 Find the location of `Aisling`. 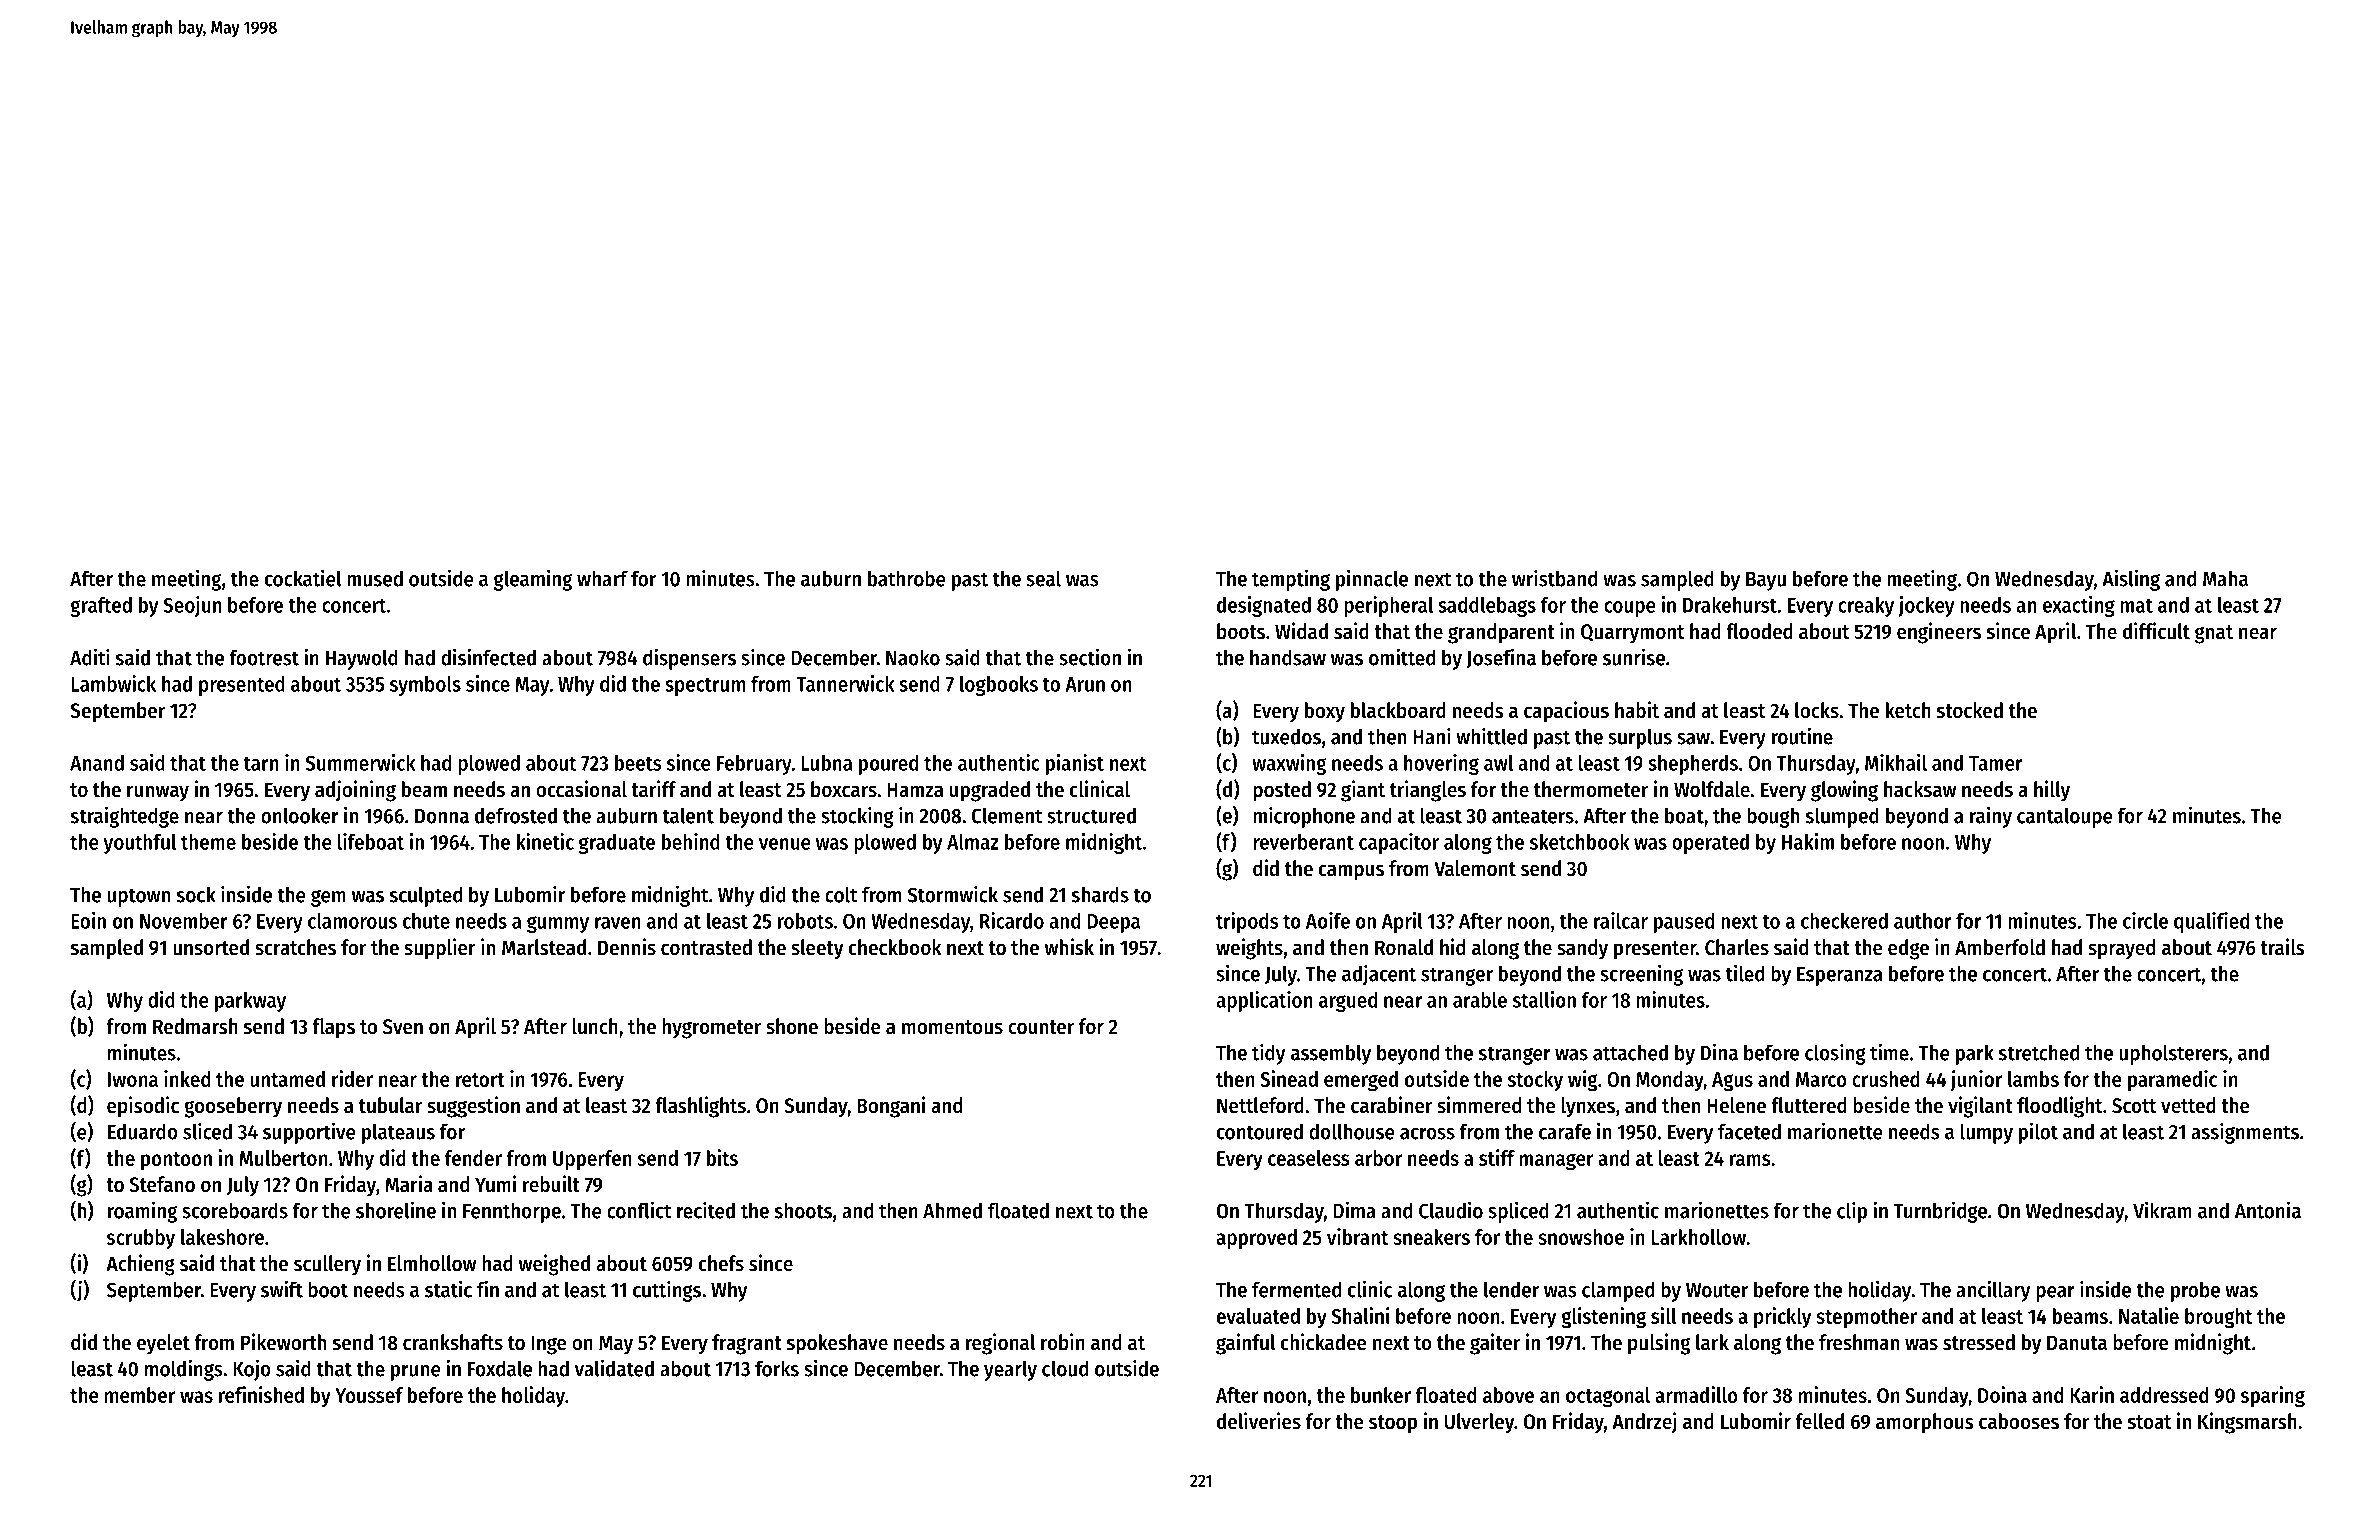

Aisling is located at coordinates (2131, 580).
